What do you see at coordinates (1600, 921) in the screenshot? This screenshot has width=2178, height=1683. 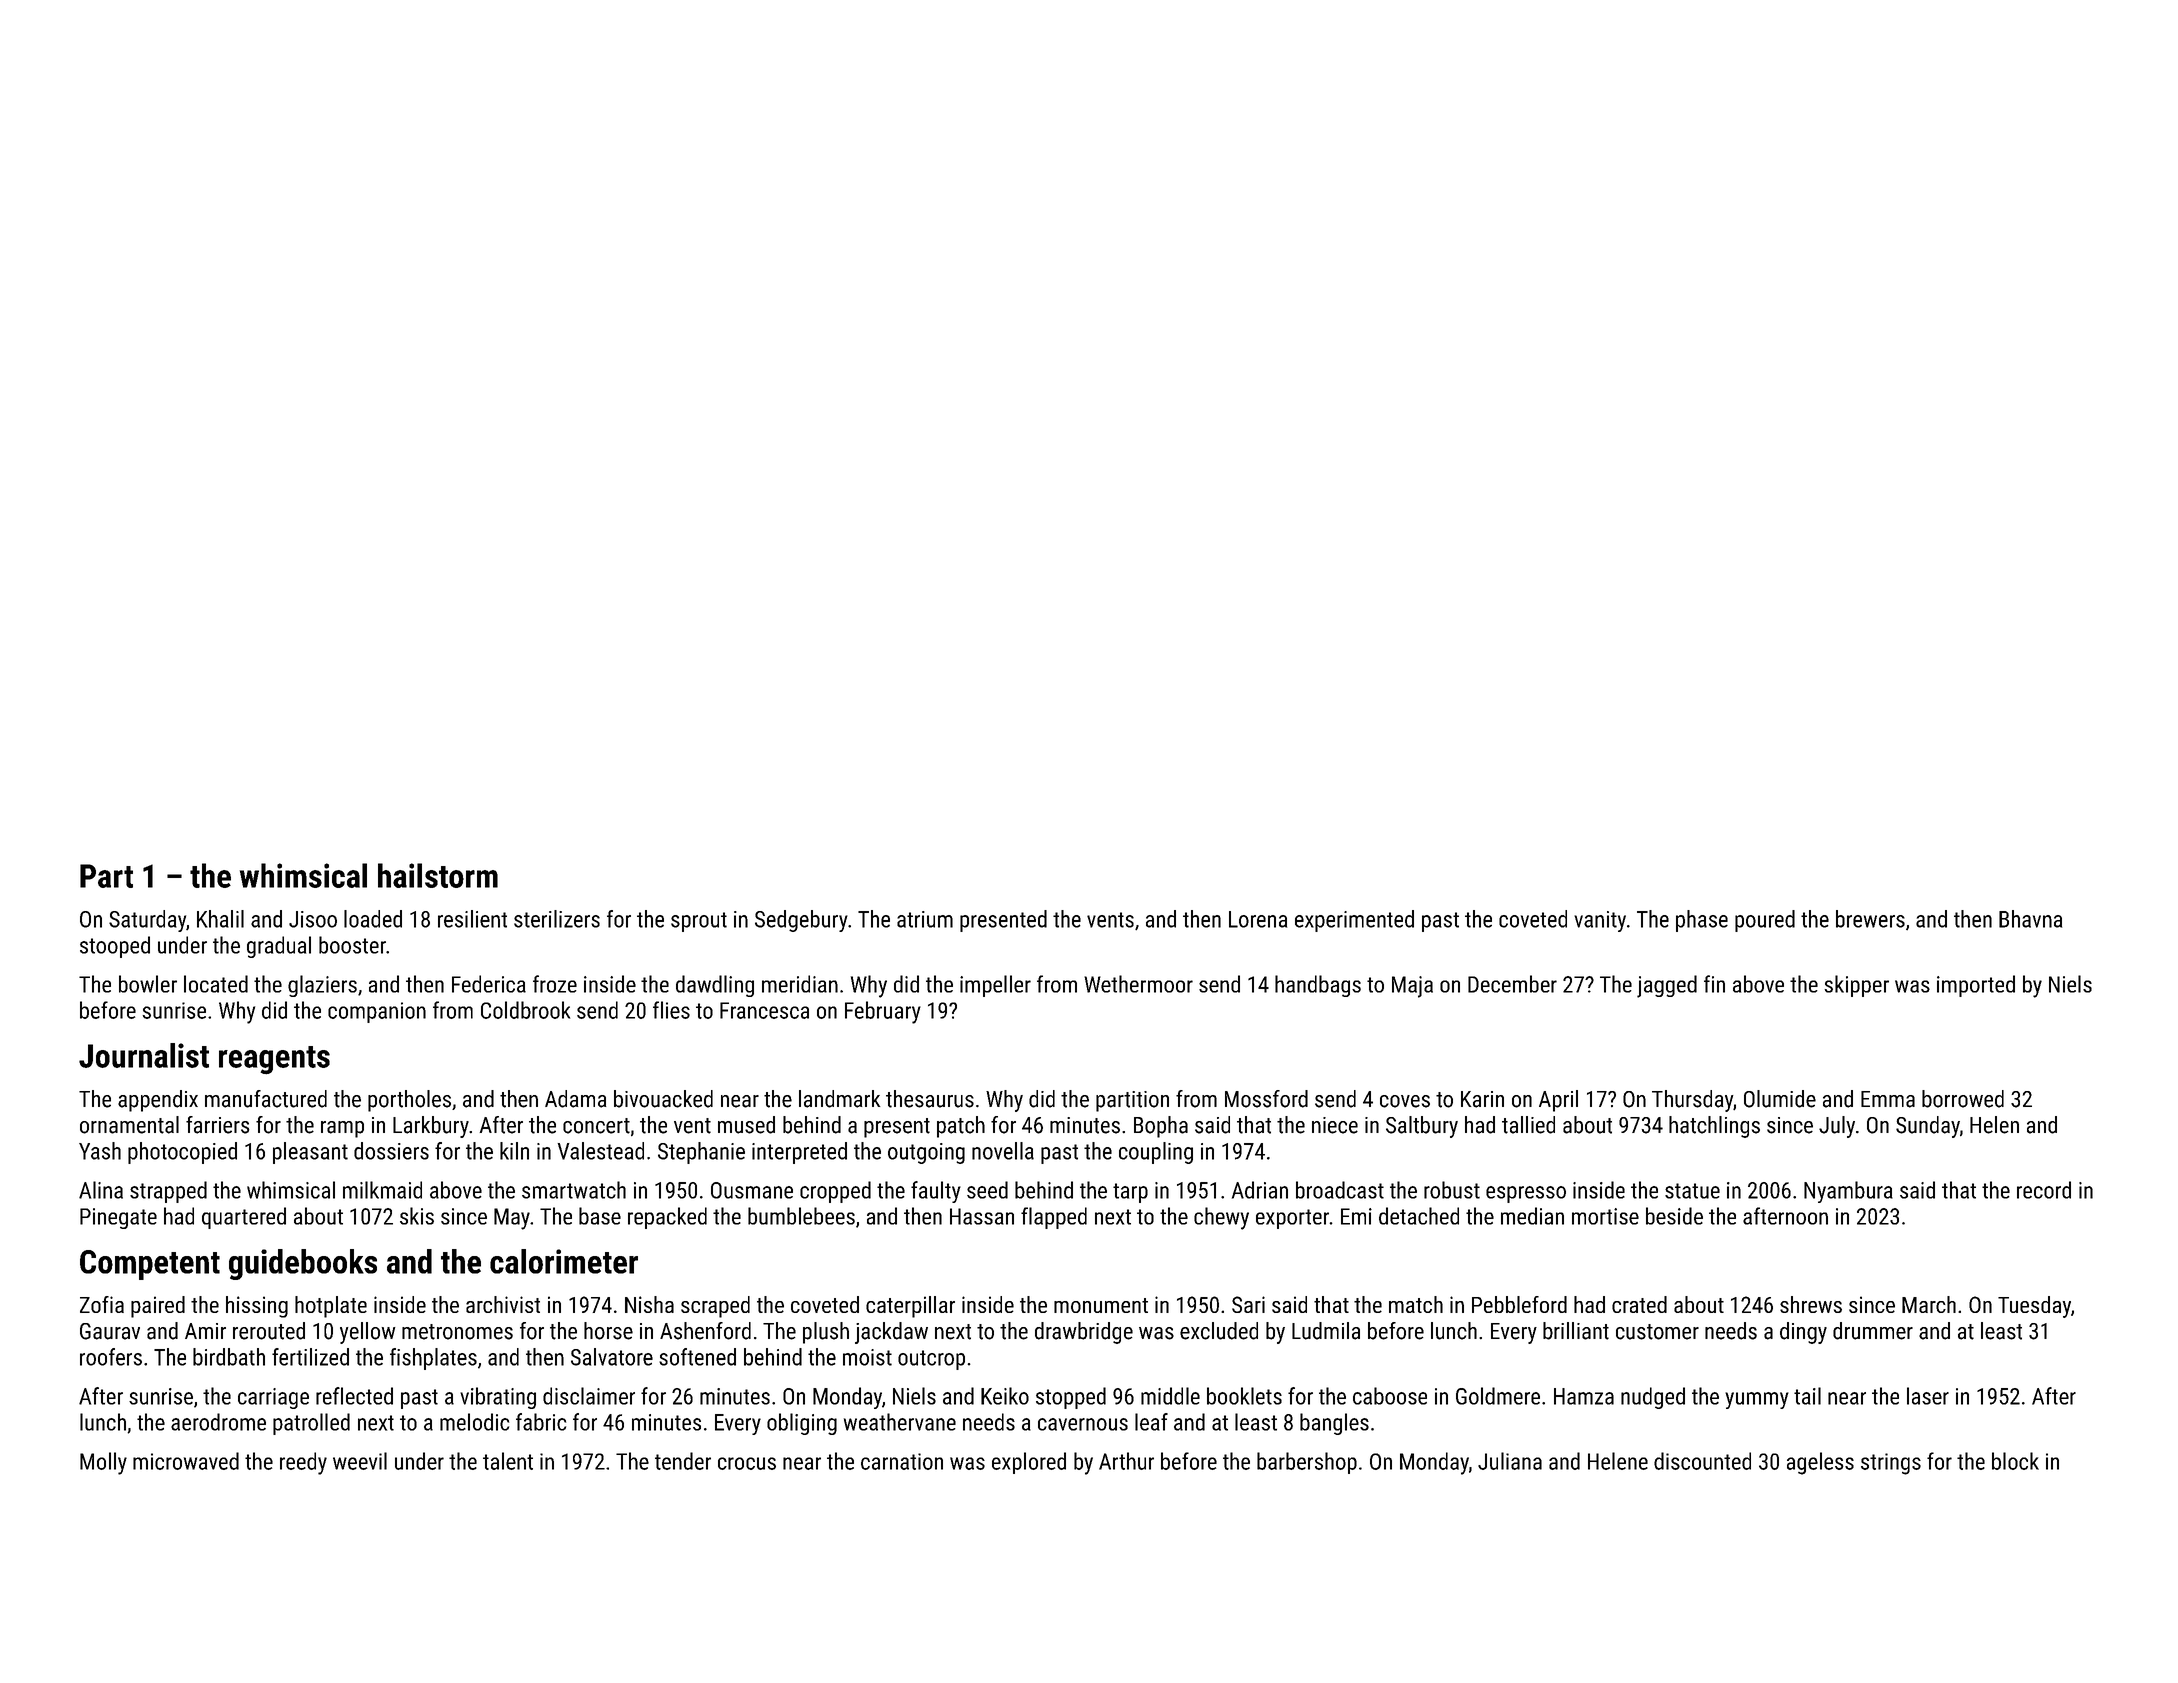 I see `vanity` at bounding box center [1600, 921].
